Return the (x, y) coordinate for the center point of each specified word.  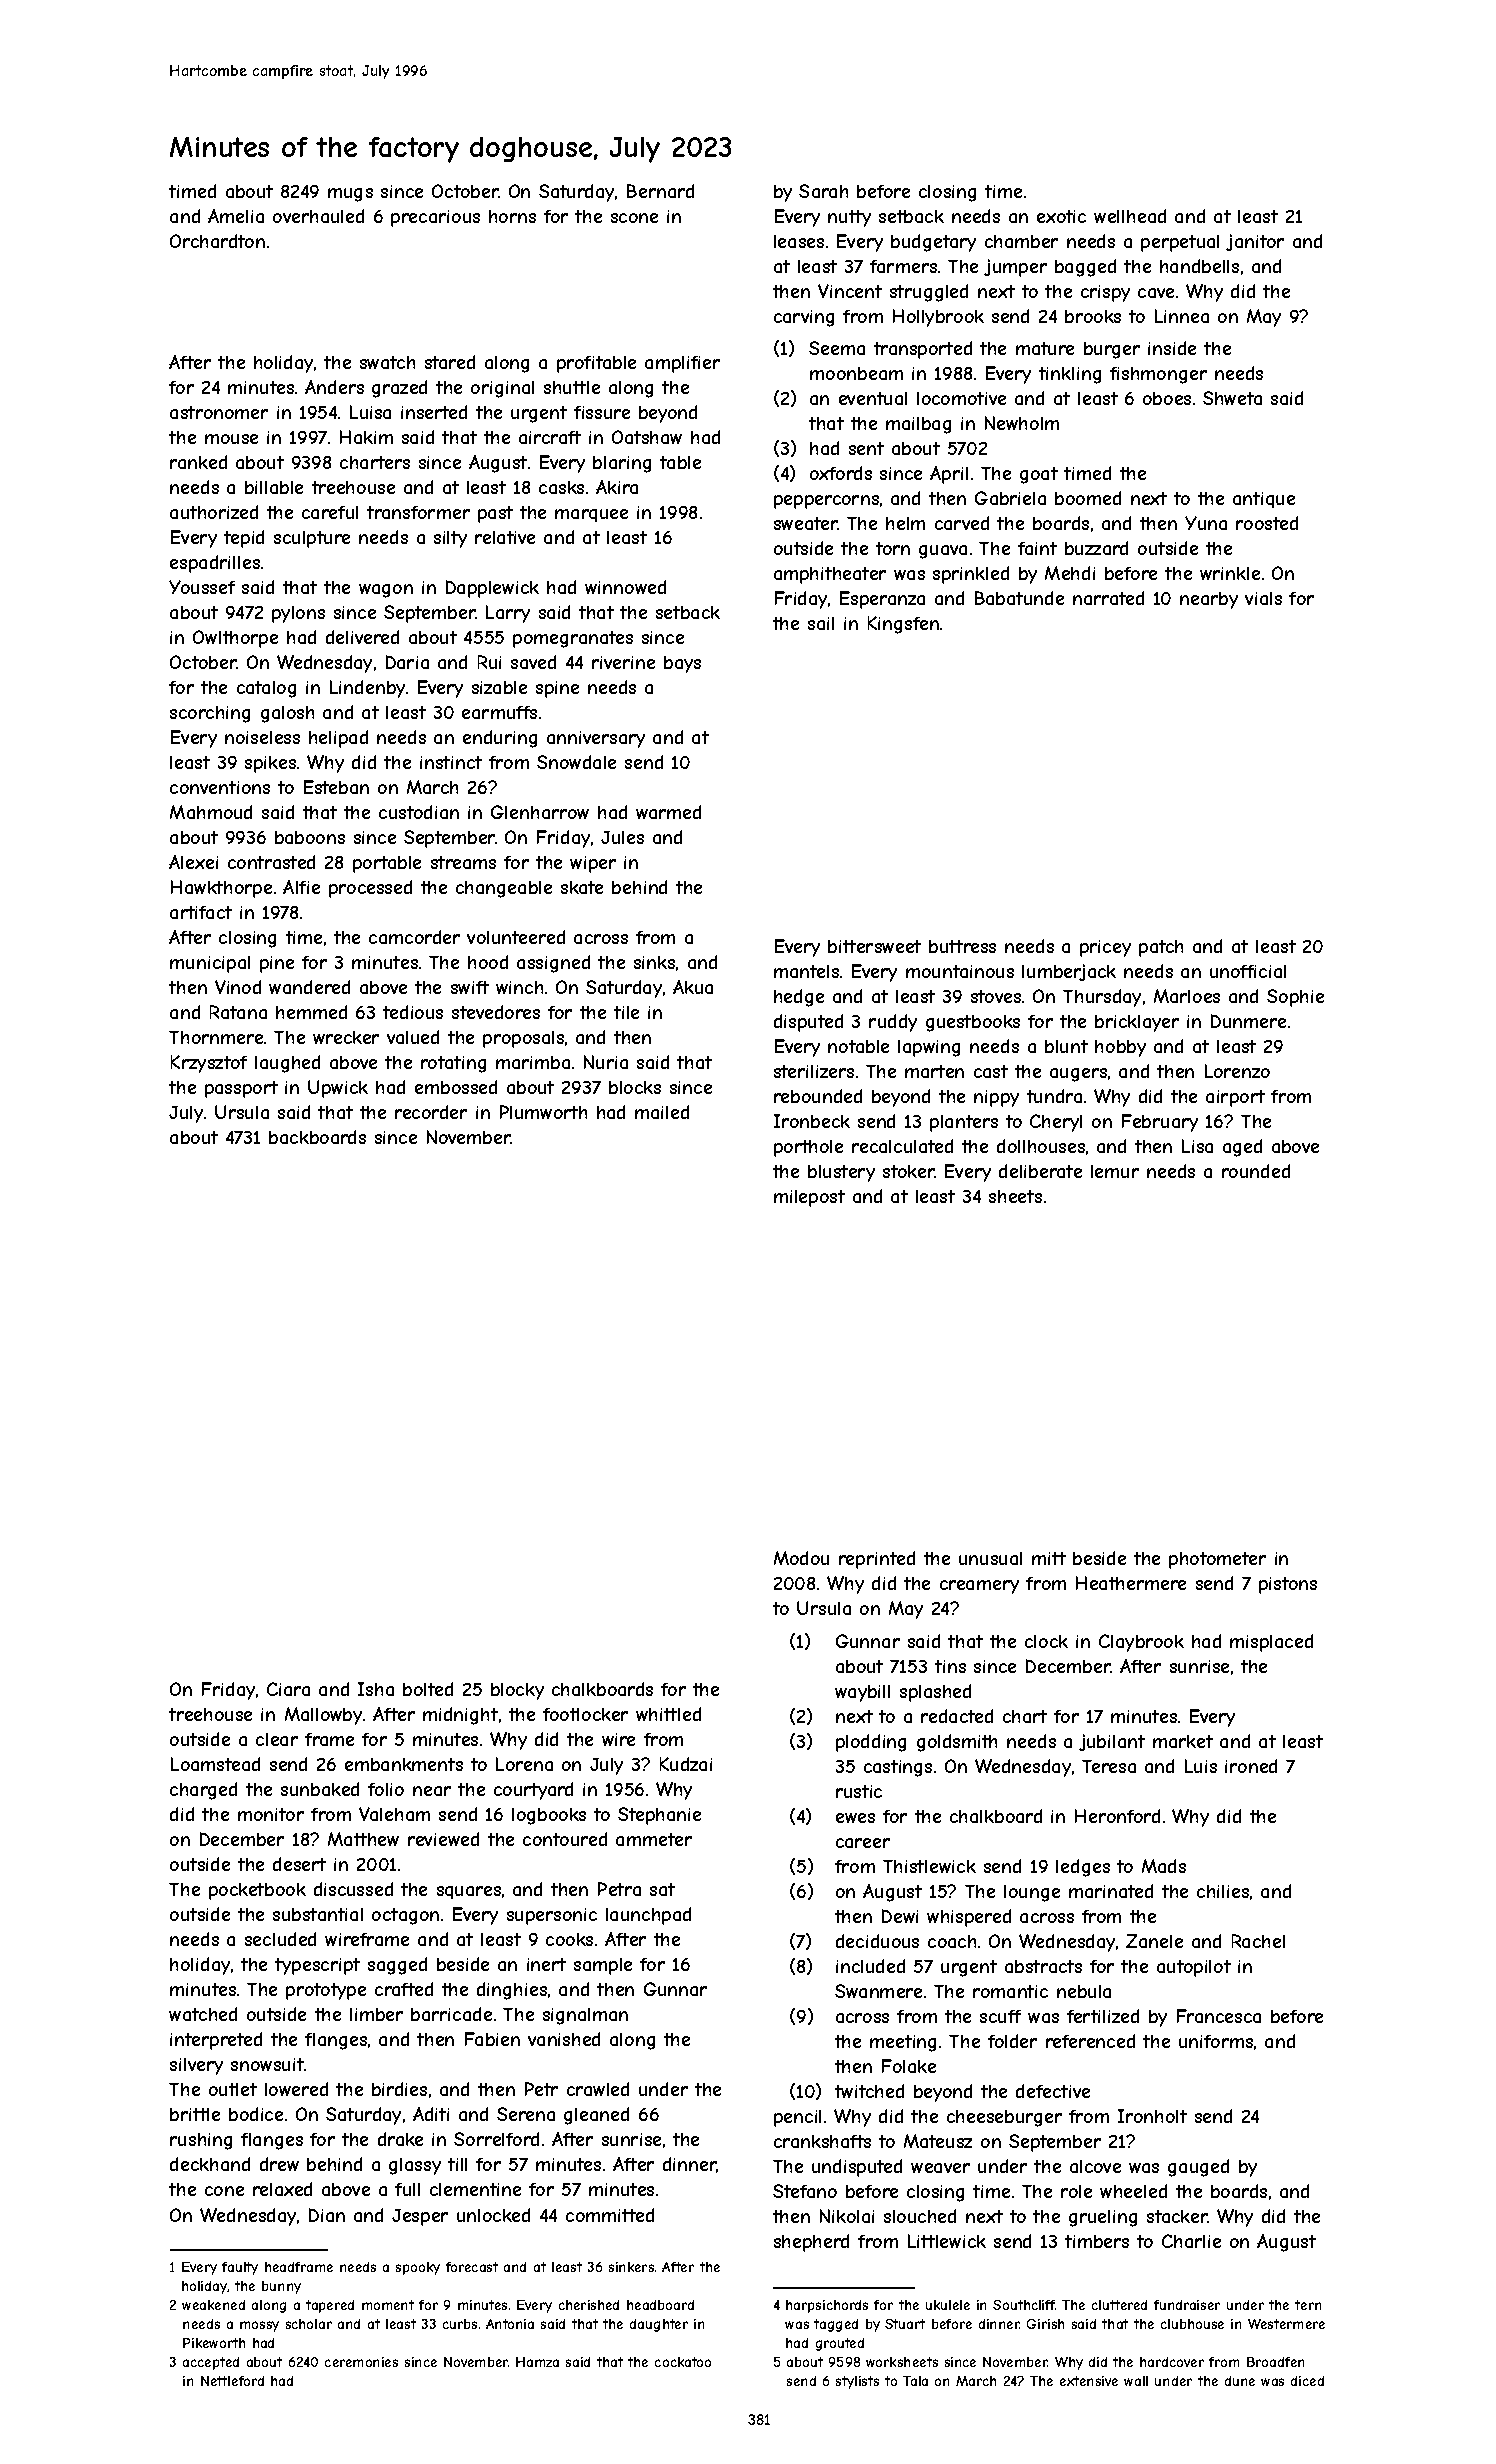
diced (1307, 2381)
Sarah (823, 191)
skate (582, 887)
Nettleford (232, 2381)
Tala (915, 2381)
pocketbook (257, 1891)
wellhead (1130, 216)
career (863, 1843)
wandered (309, 987)
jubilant (1112, 1742)
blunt (1066, 1046)
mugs (350, 195)
